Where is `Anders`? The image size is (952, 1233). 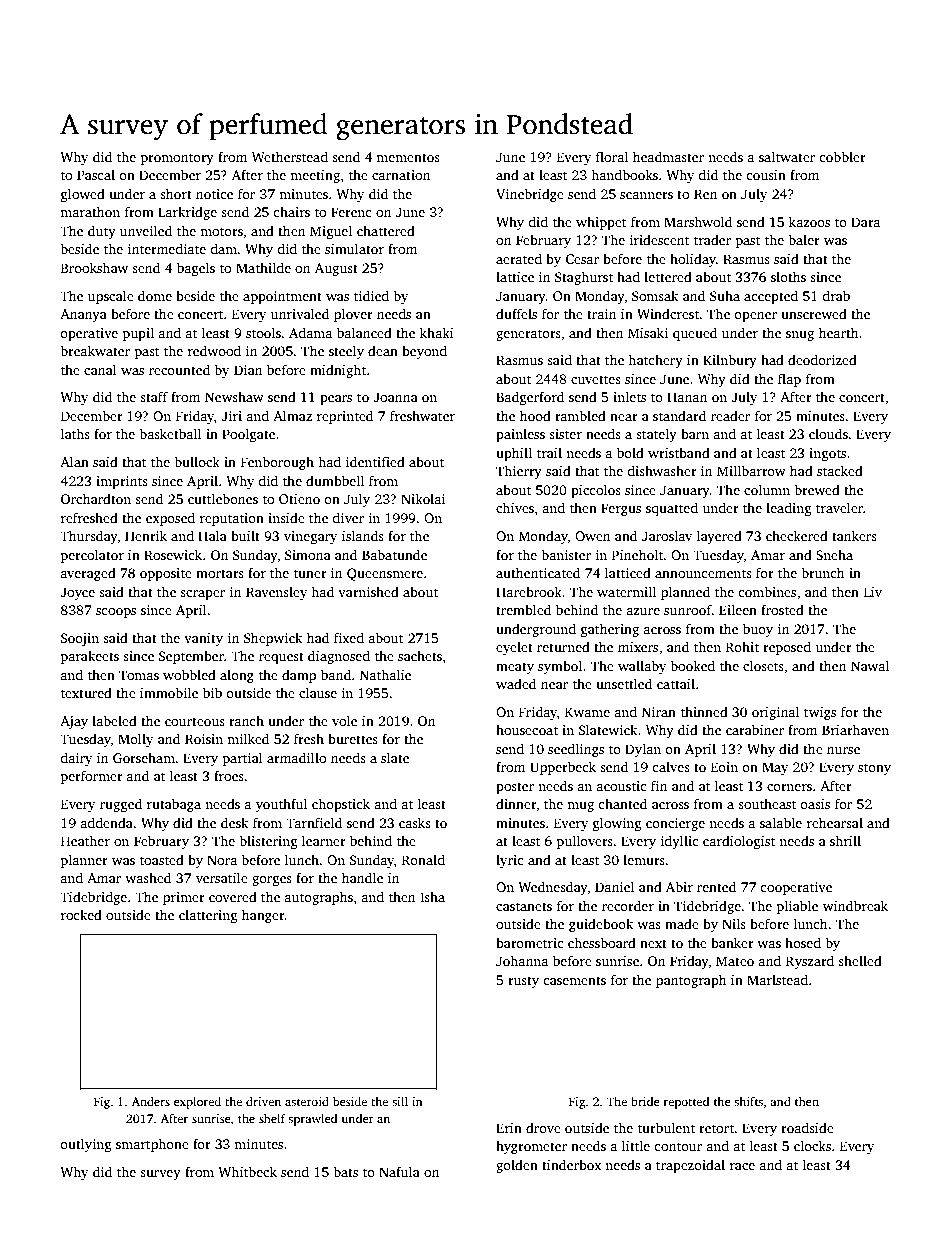
Anders is located at coordinates (151, 1101).
